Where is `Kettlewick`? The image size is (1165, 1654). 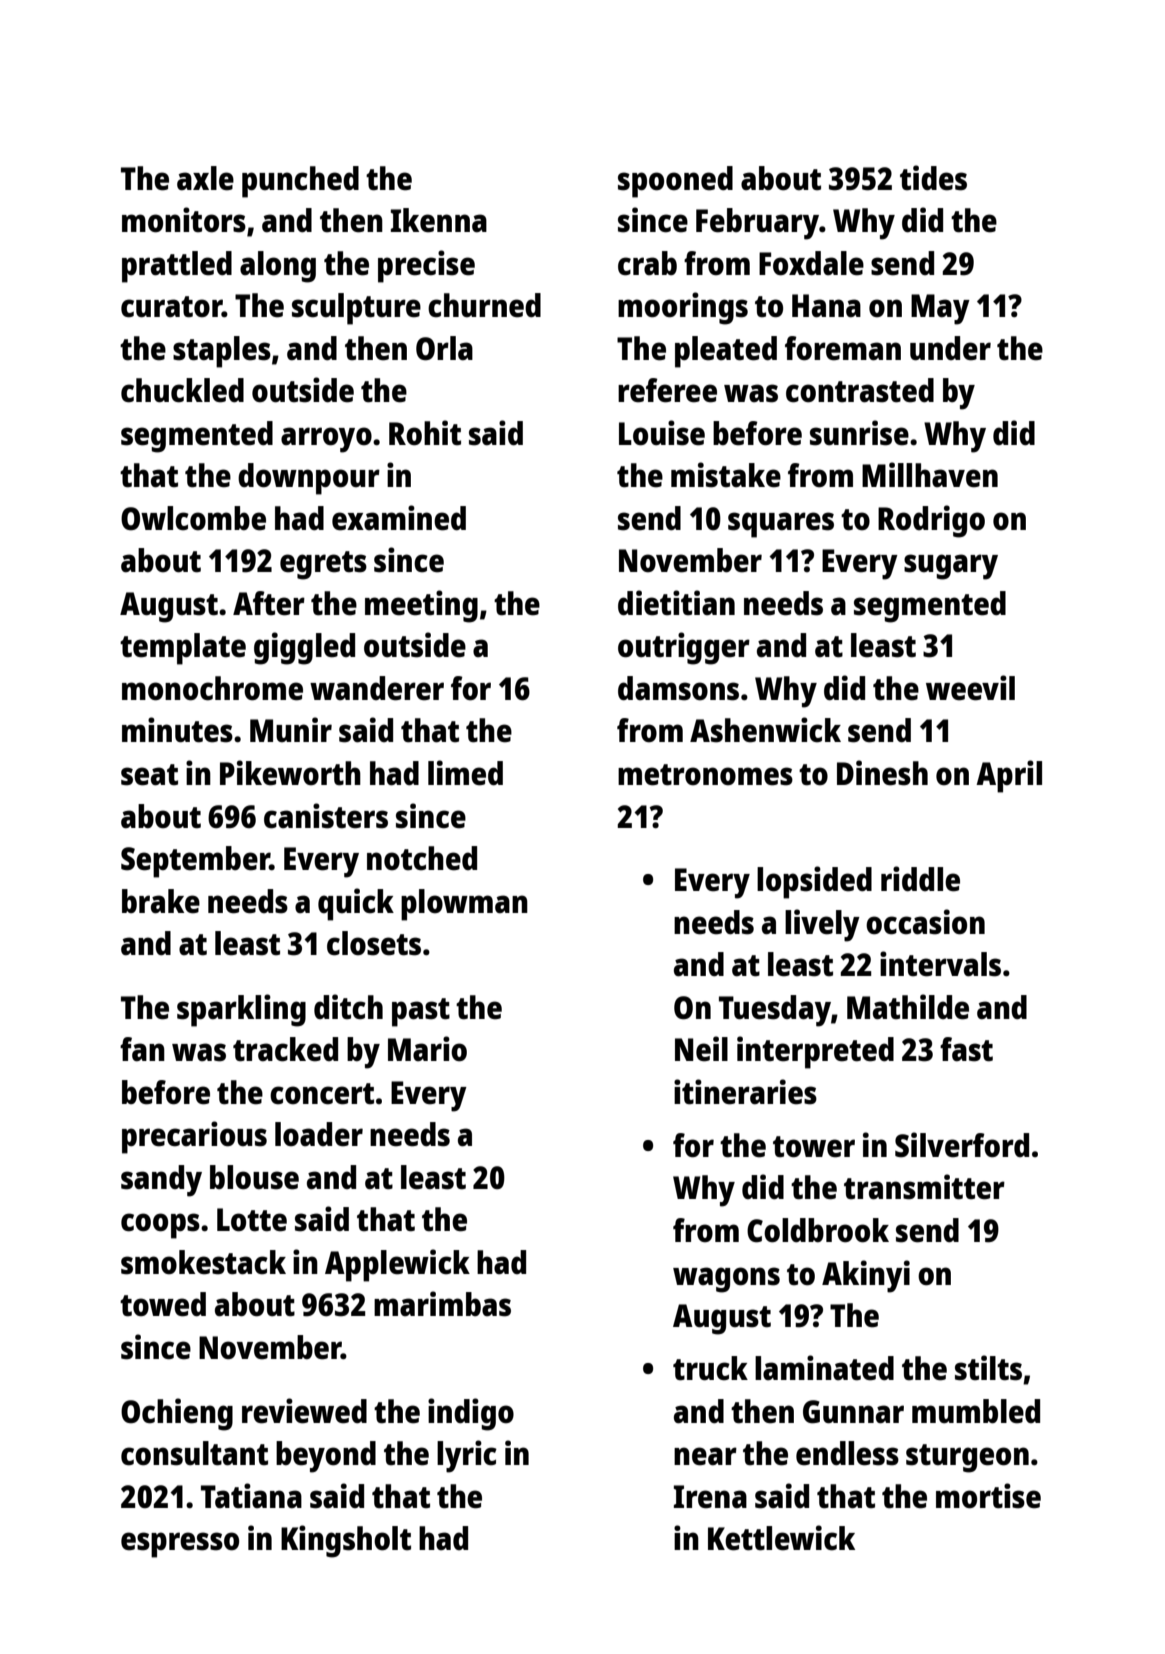
Kettlewick is located at coordinates (781, 1538).
